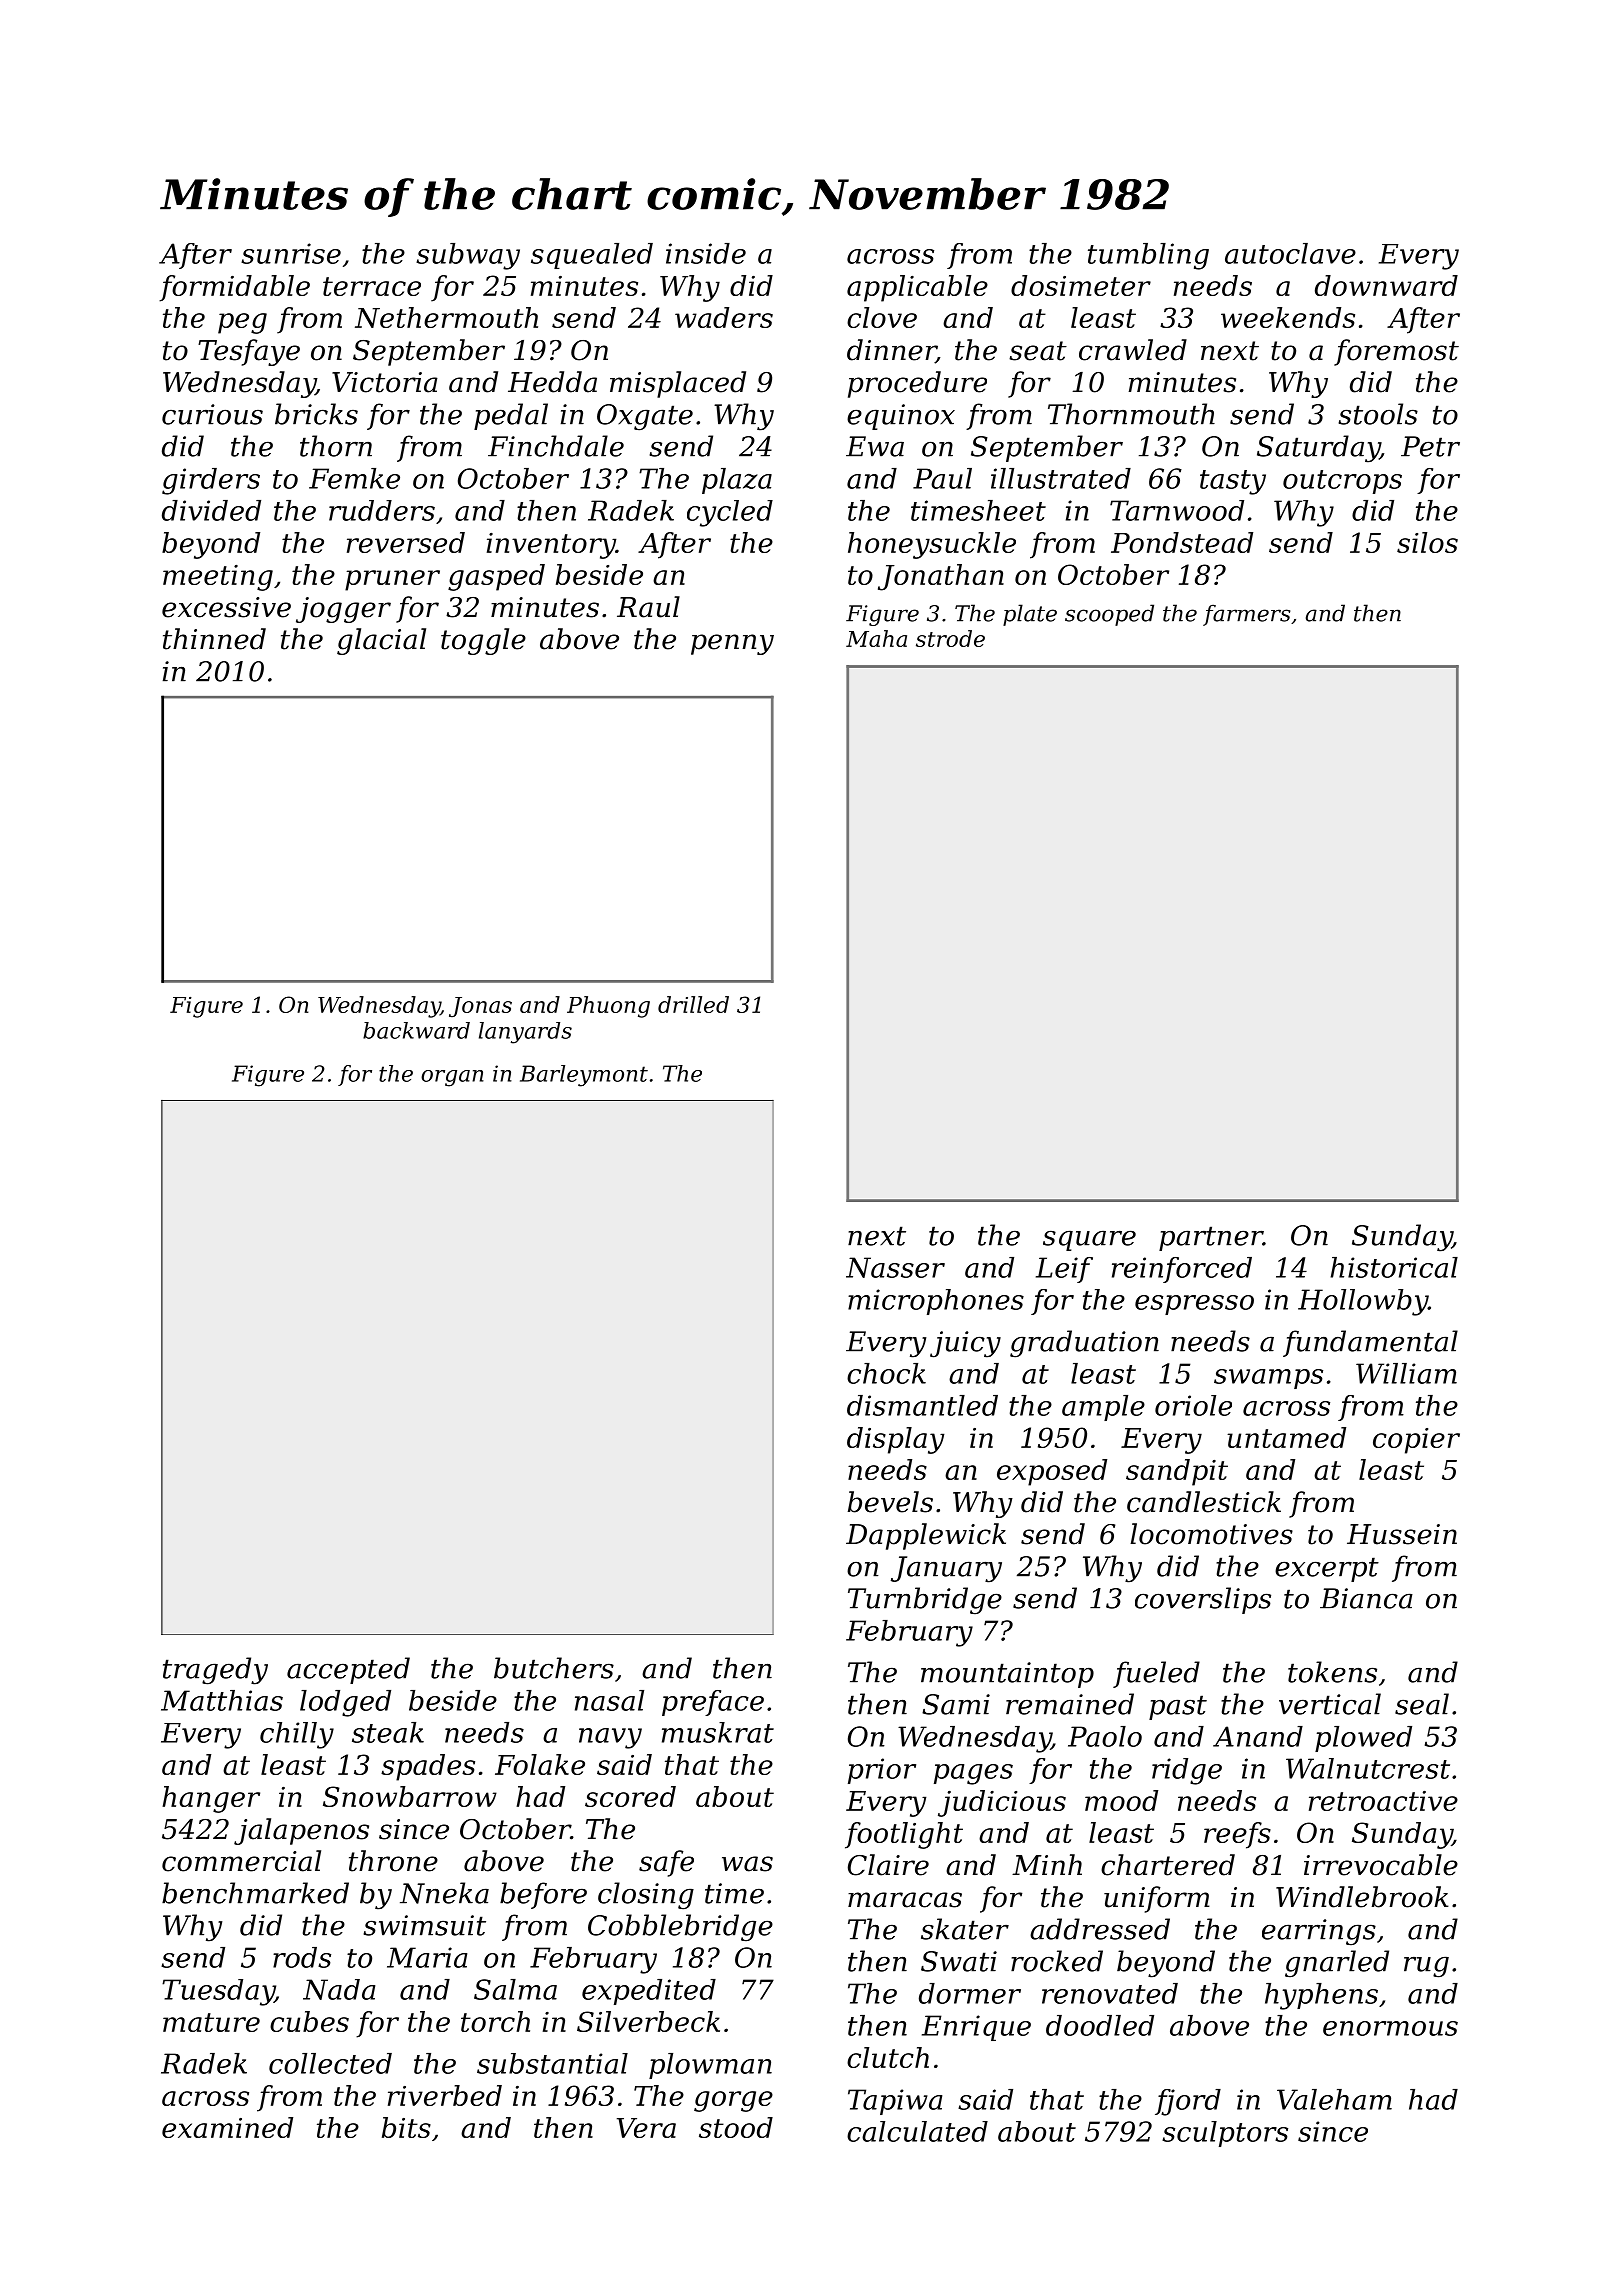 The image size is (1620, 2292). Describe the element at coordinates (917, 2131) in the screenshot. I see `calculated` at that location.
